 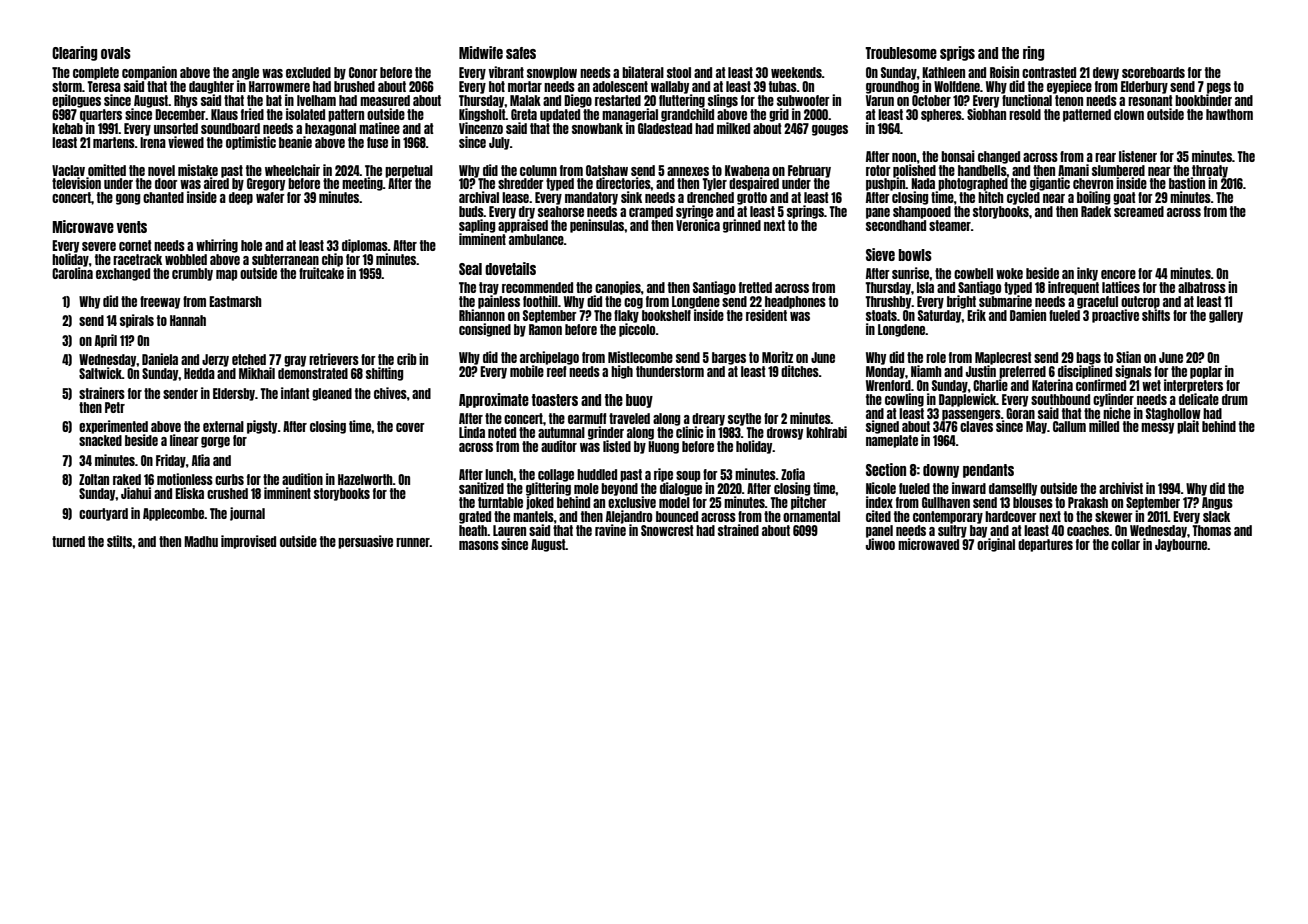 What do you see at coordinates (880, 544) in the image?
I see `Jiwoo` at bounding box center [880, 544].
